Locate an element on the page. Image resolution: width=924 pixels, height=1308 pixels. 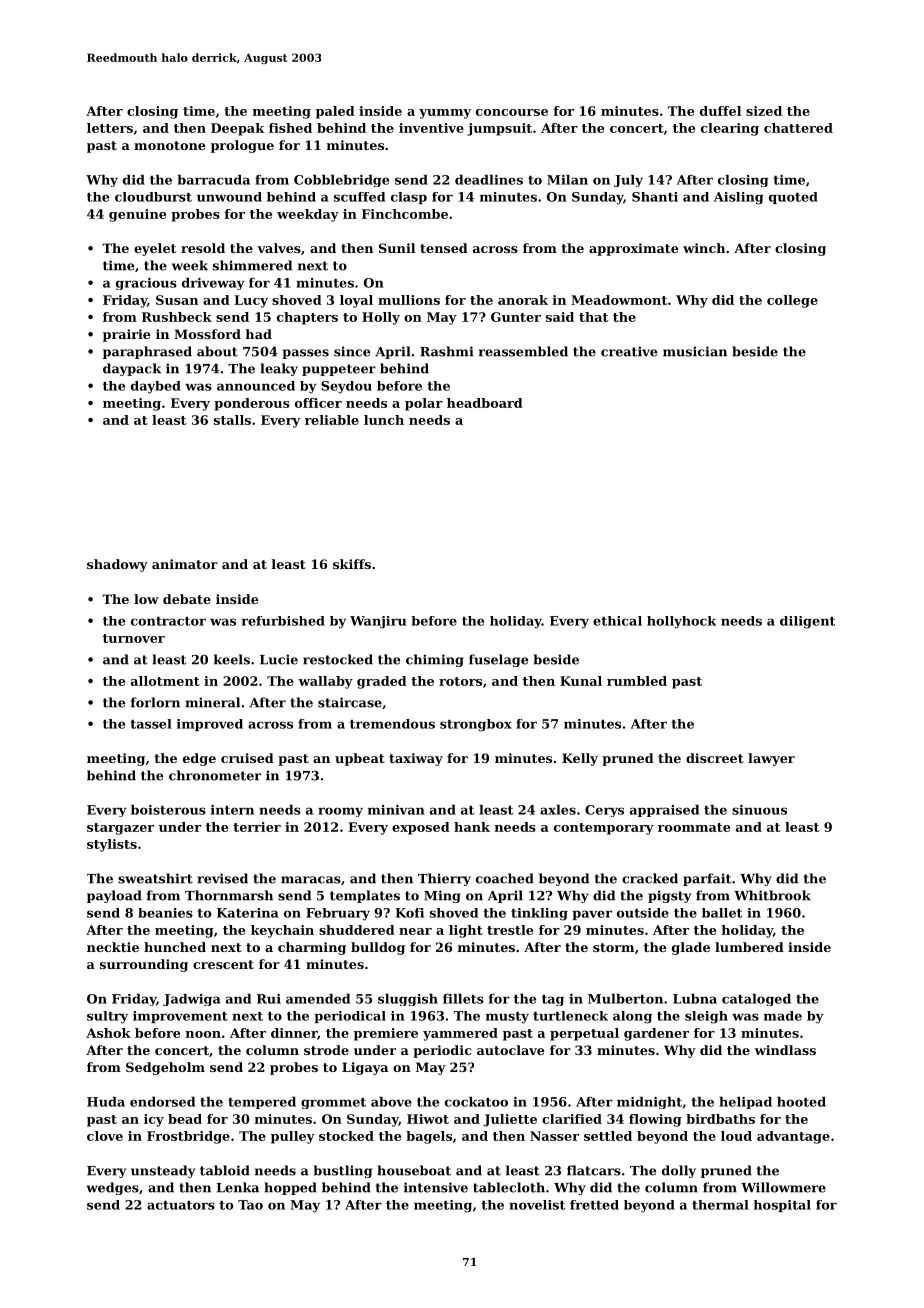
duffel is located at coordinates (720, 111).
